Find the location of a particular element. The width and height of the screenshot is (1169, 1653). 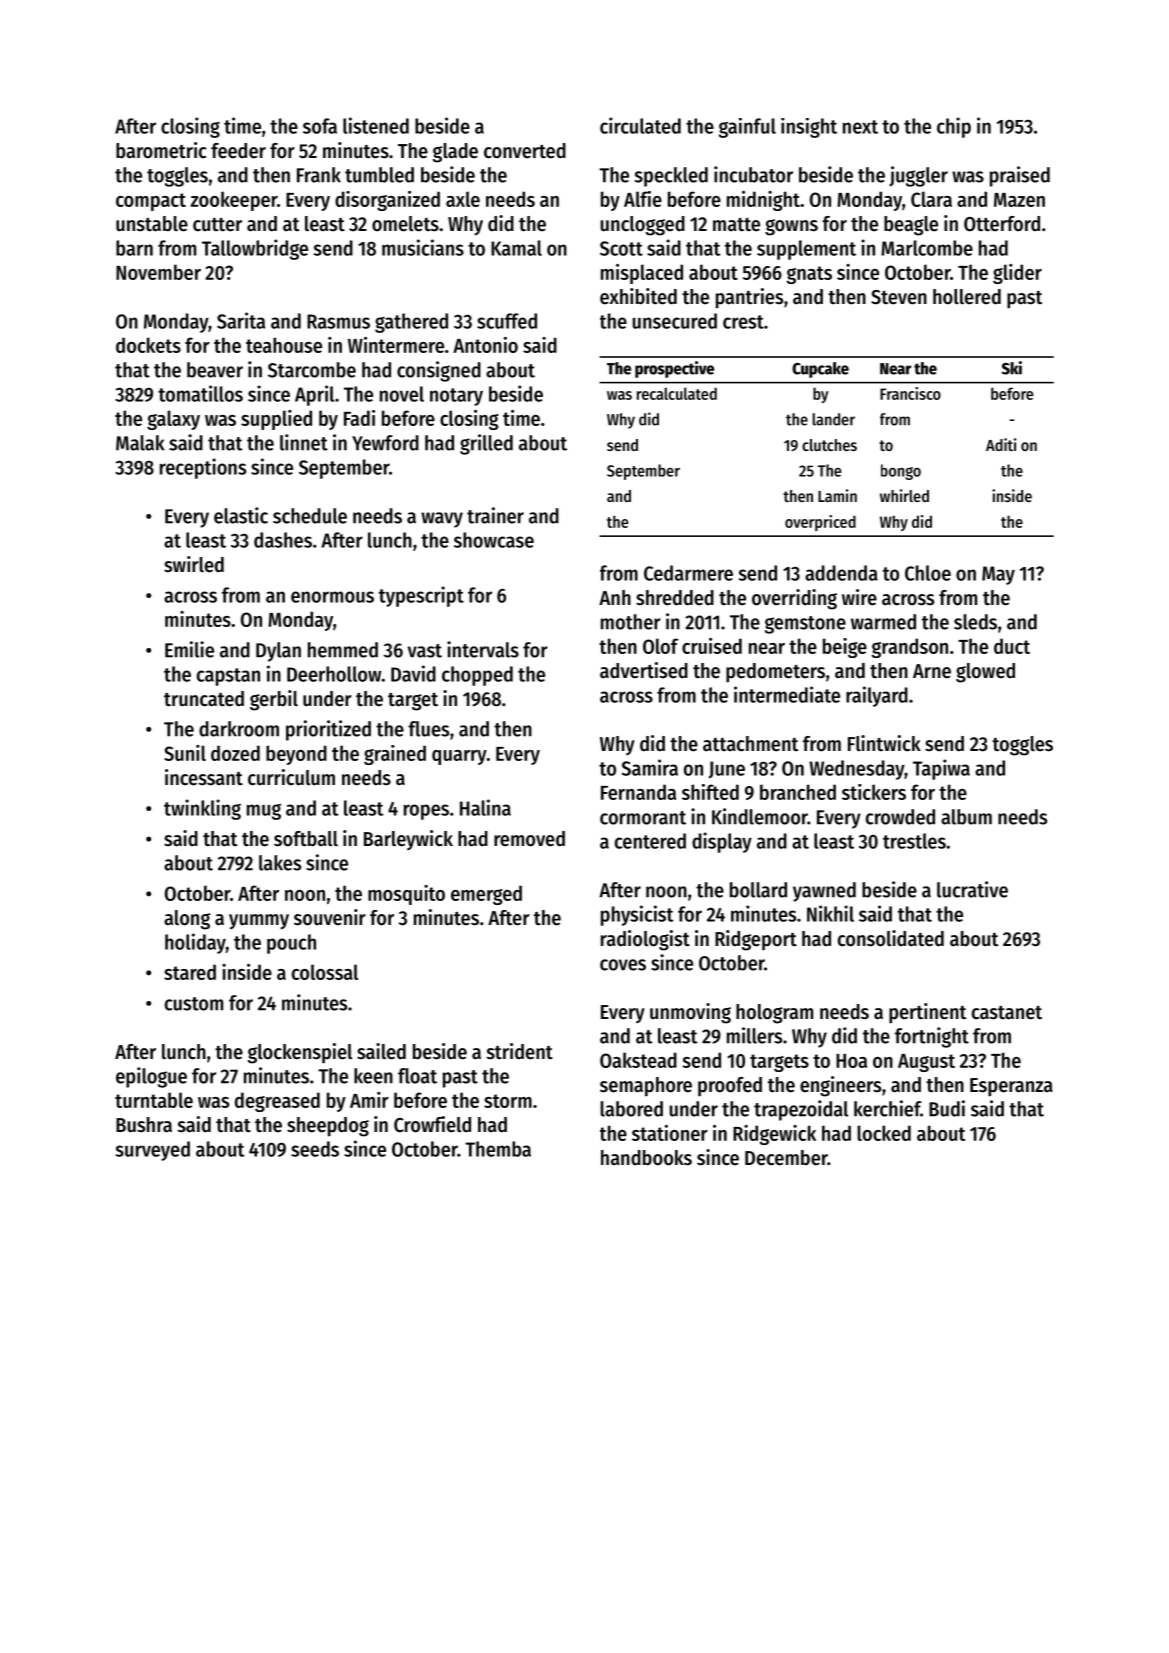

whirled is located at coordinates (904, 495).
